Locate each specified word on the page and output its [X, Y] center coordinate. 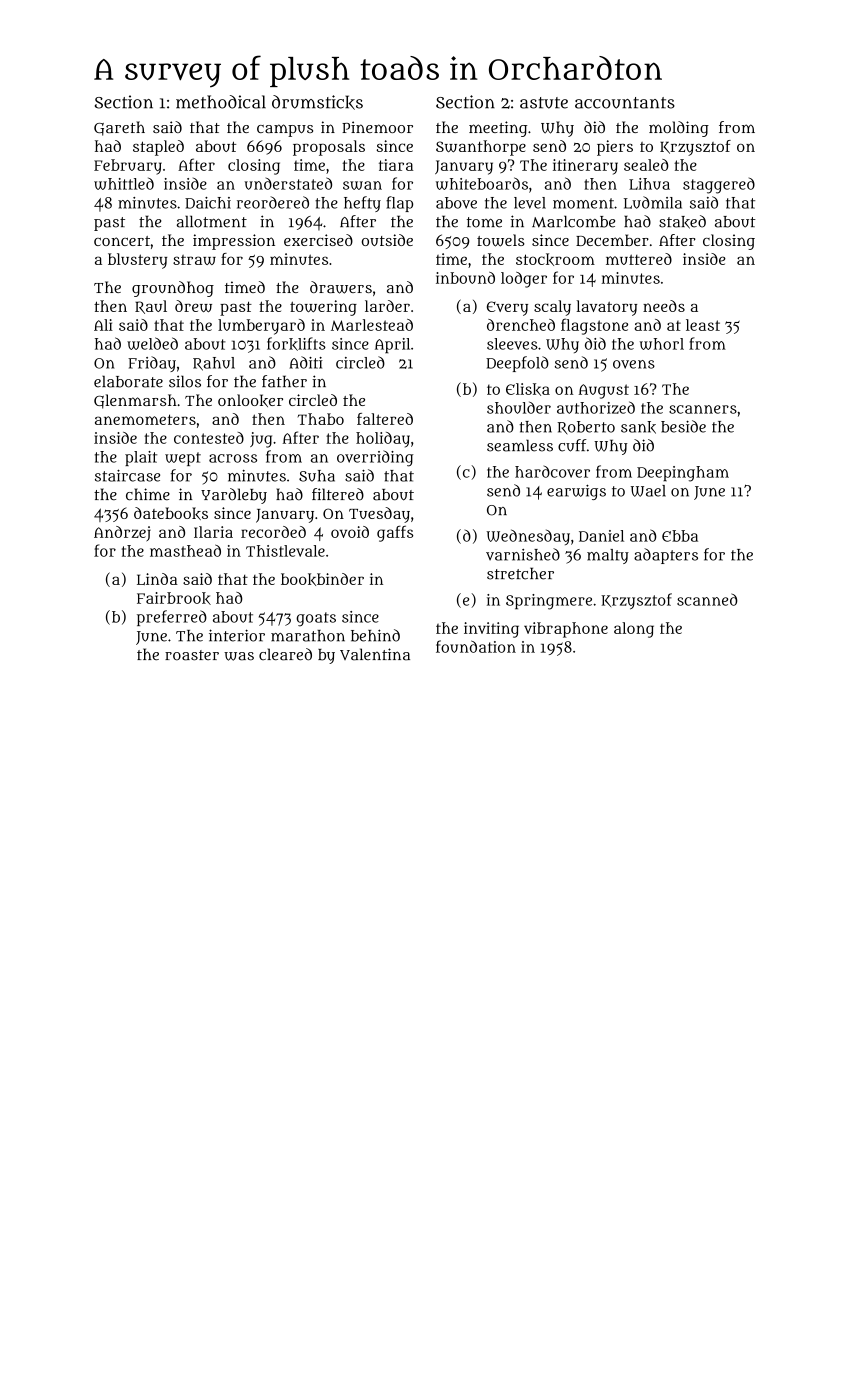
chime [148, 494]
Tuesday [379, 515]
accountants [625, 103]
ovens [634, 364]
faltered [385, 419]
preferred [172, 618]
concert [122, 241]
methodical [221, 102]
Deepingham [683, 474]
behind [375, 635]
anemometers [145, 419]
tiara [396, 165]
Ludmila [653, 202]
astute [544, 103]
